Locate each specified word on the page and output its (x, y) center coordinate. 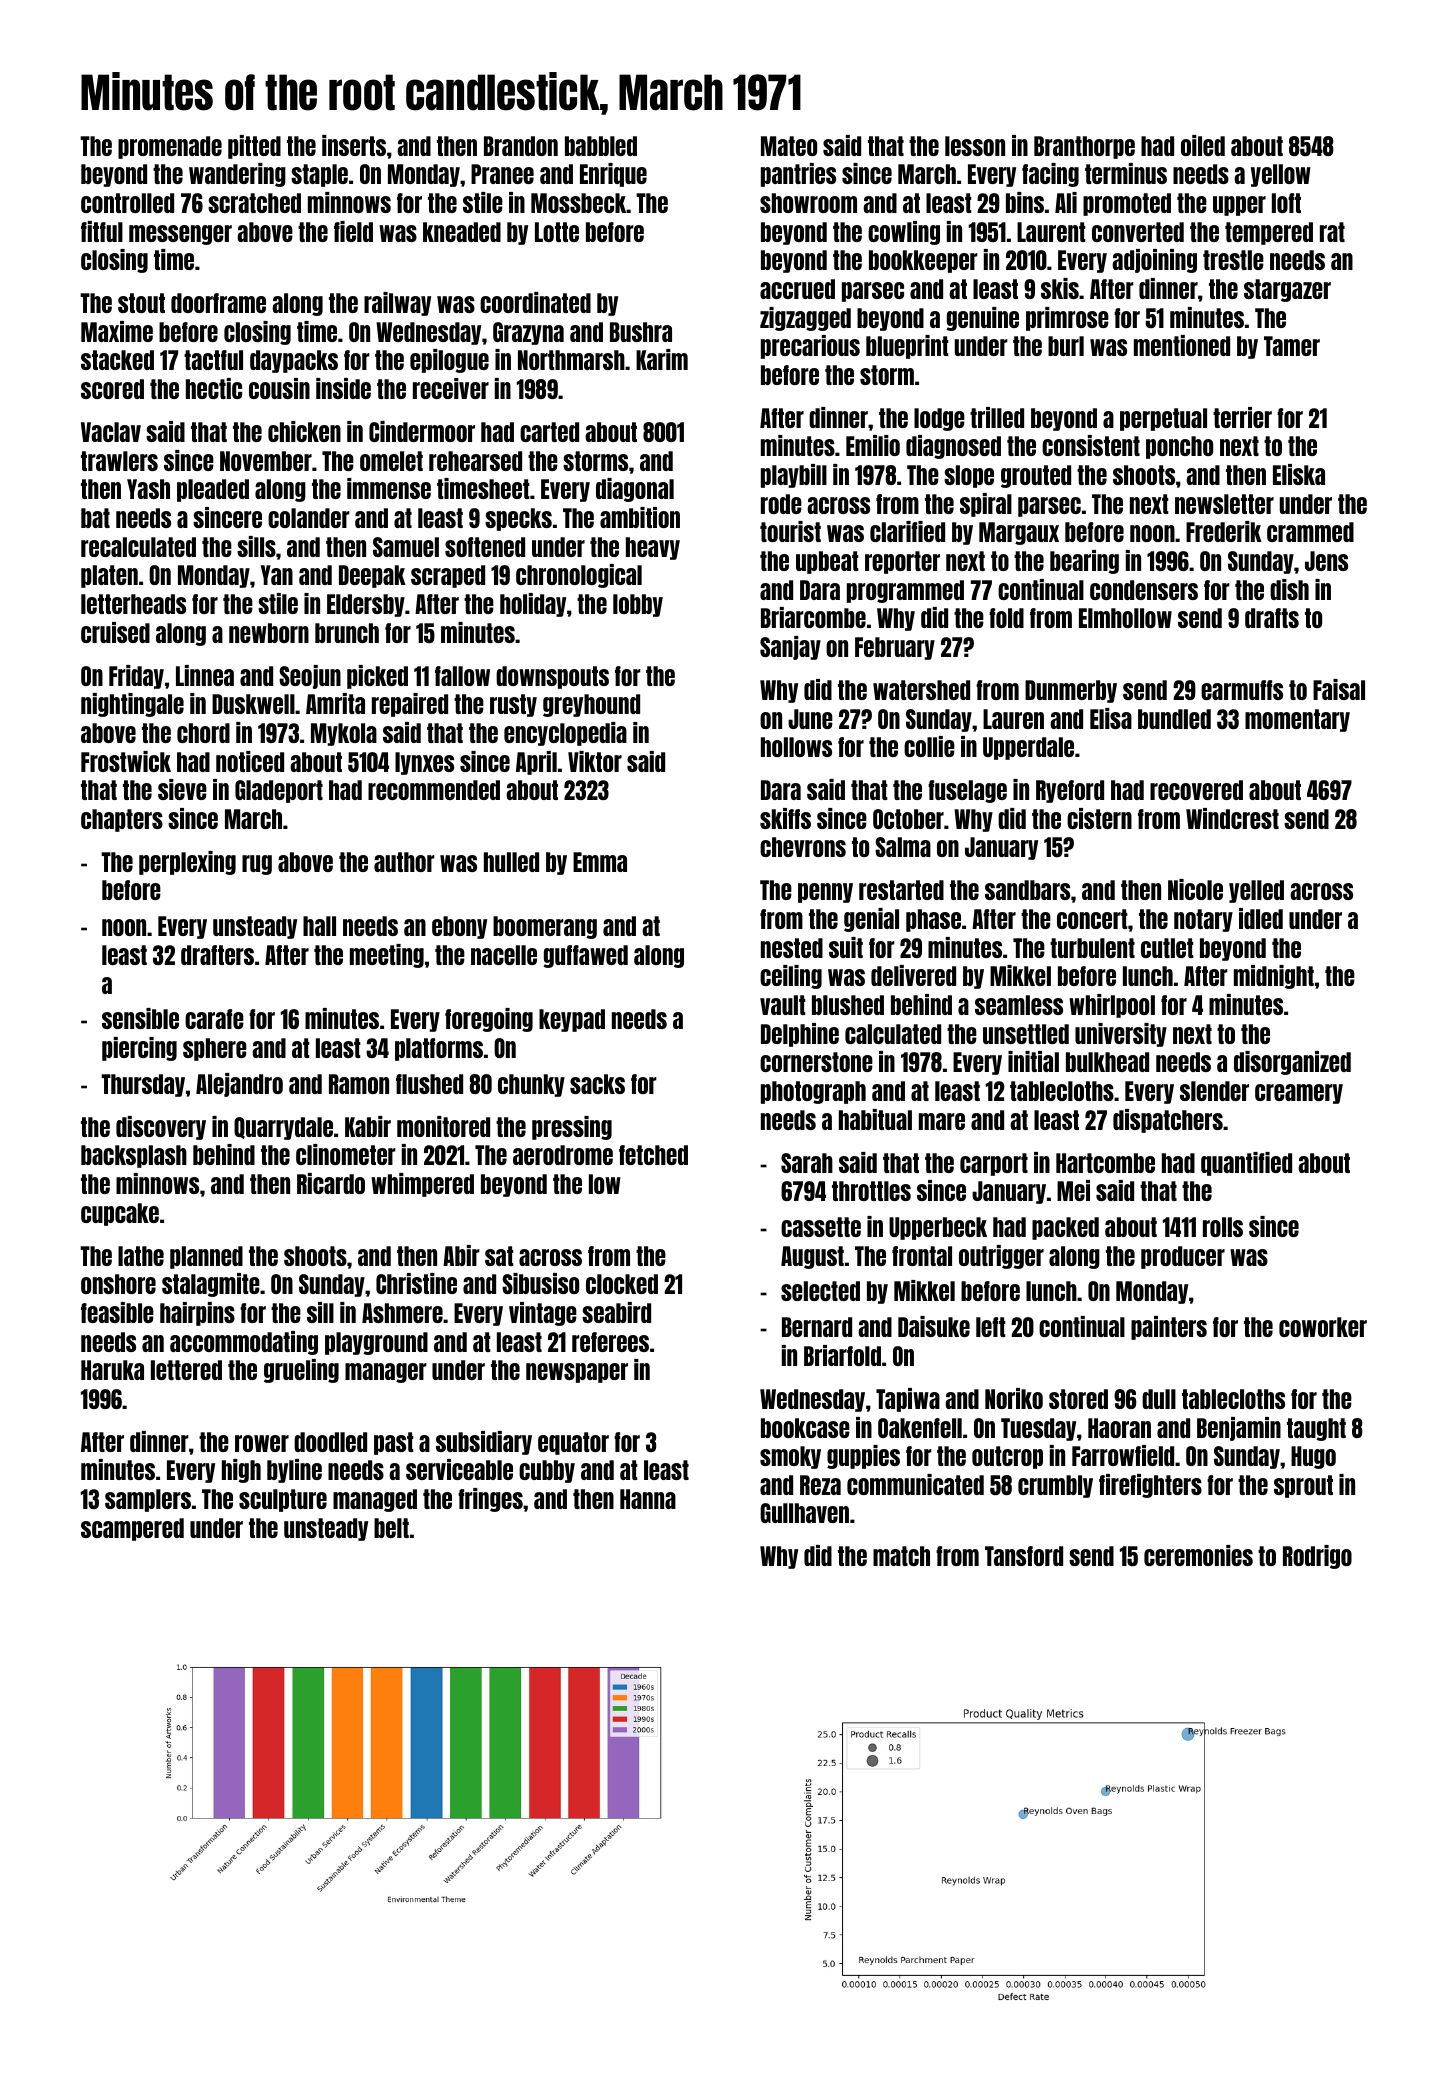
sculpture (283, 1500)
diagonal (635, 490)
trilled (997, 417)
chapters (122, 820)
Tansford (1024, 1556)
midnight (1274, 977)
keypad (572, 1020)
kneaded (462, 232)
